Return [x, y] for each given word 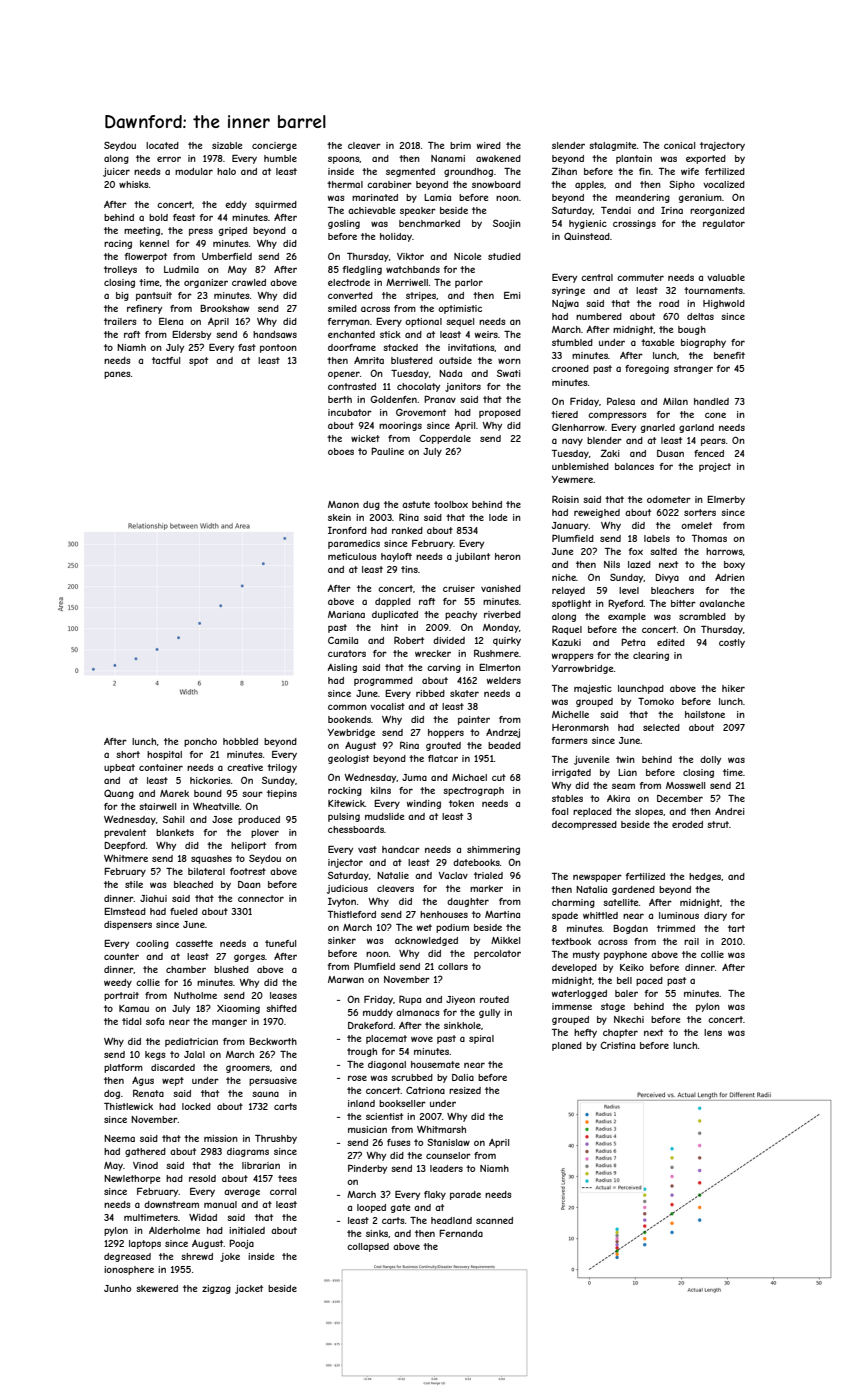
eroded [687, 824]
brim [460, 145]
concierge [274, 146]
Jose [222, 819]
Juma [414, 777]
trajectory [722, 146]
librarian [261, 1165]
